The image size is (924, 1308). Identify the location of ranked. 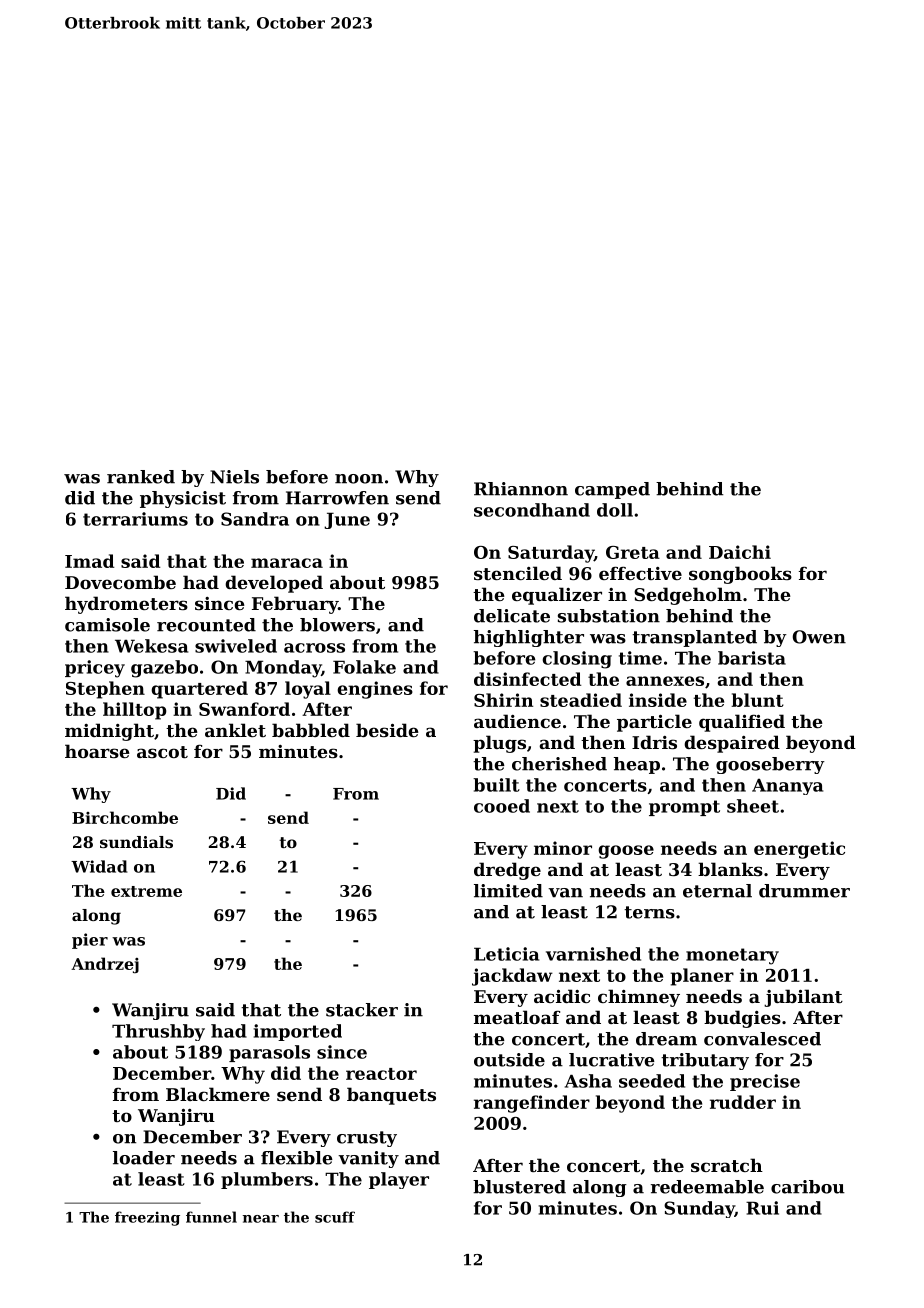
(141, 477).
